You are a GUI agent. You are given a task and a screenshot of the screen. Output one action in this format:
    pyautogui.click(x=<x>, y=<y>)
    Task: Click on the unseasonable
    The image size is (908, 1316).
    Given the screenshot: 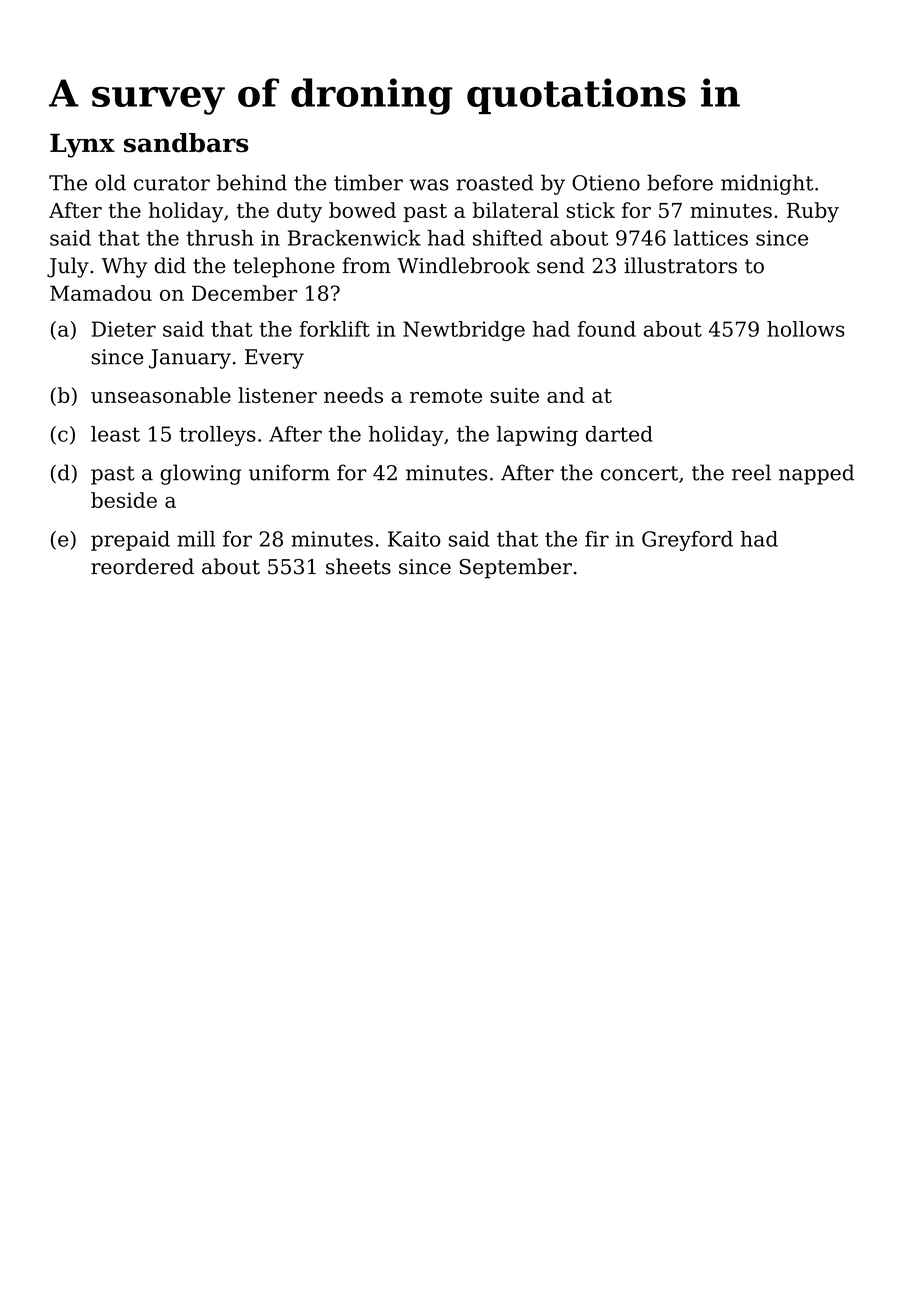 What is the action you would take?
    pyautogui.click(x=161, y=395)
